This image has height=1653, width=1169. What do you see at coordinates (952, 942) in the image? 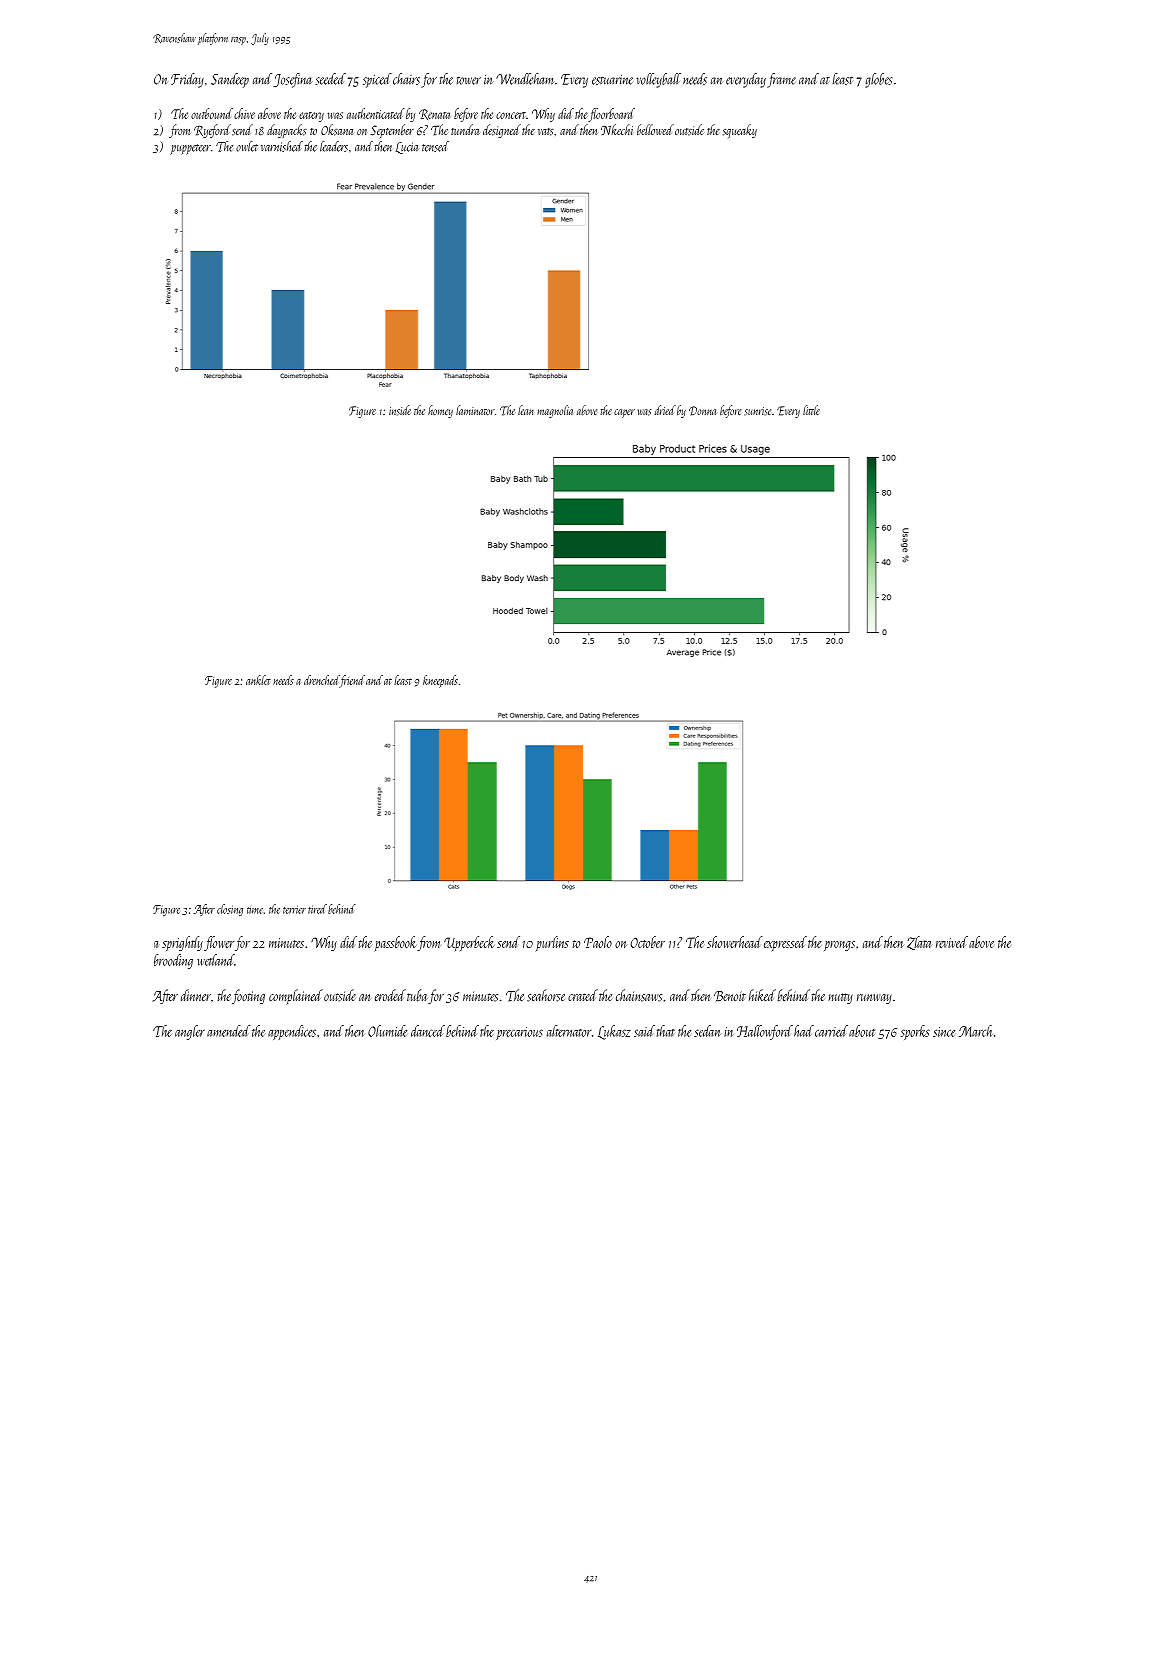
I see `revived` at bounding box center [952, 942].
